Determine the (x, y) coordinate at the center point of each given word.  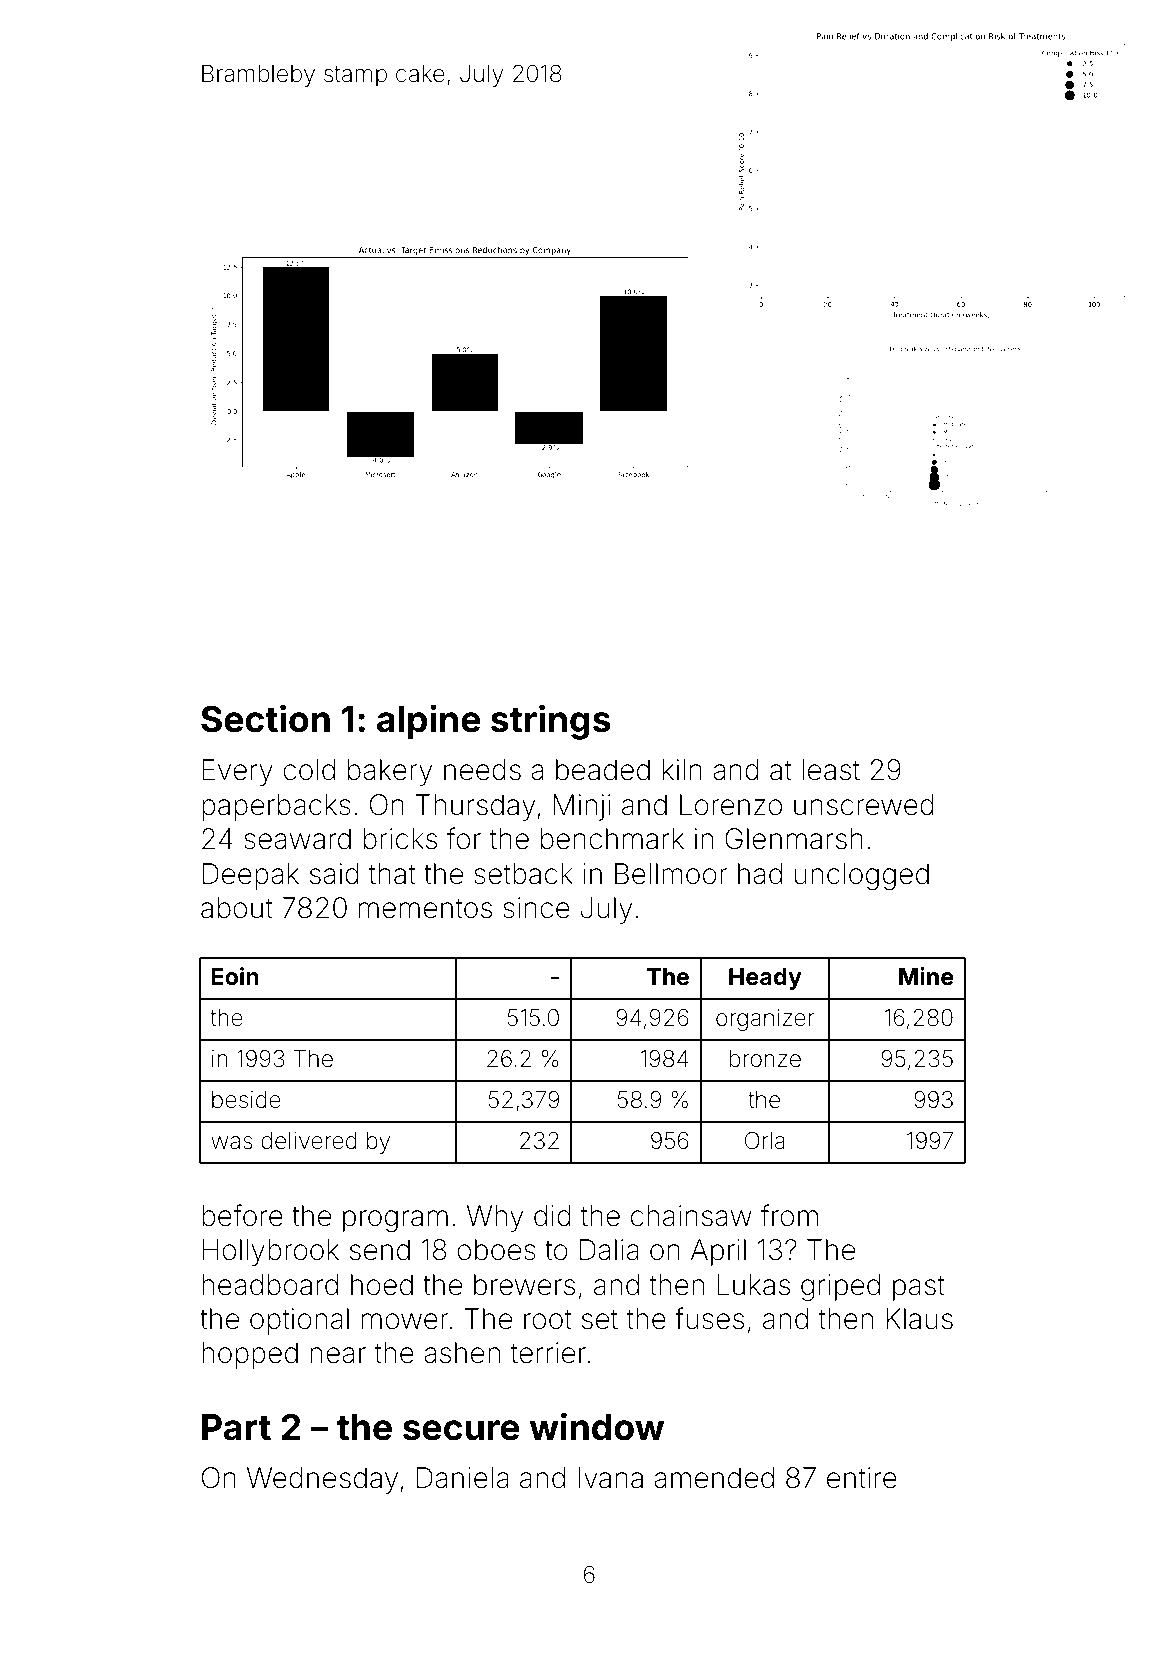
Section (265, 718)
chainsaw (691, 1216)
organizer (765, 1020)
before (242, 1215)
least (831, 770)
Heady (765, 979)
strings (551, 722)
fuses (709, 1318)
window (596, 1426)
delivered (309, 1141)
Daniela (463, 1478)
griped (840, 1287)
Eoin (235, 976)
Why (495, 1218)
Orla (765, 1141)
